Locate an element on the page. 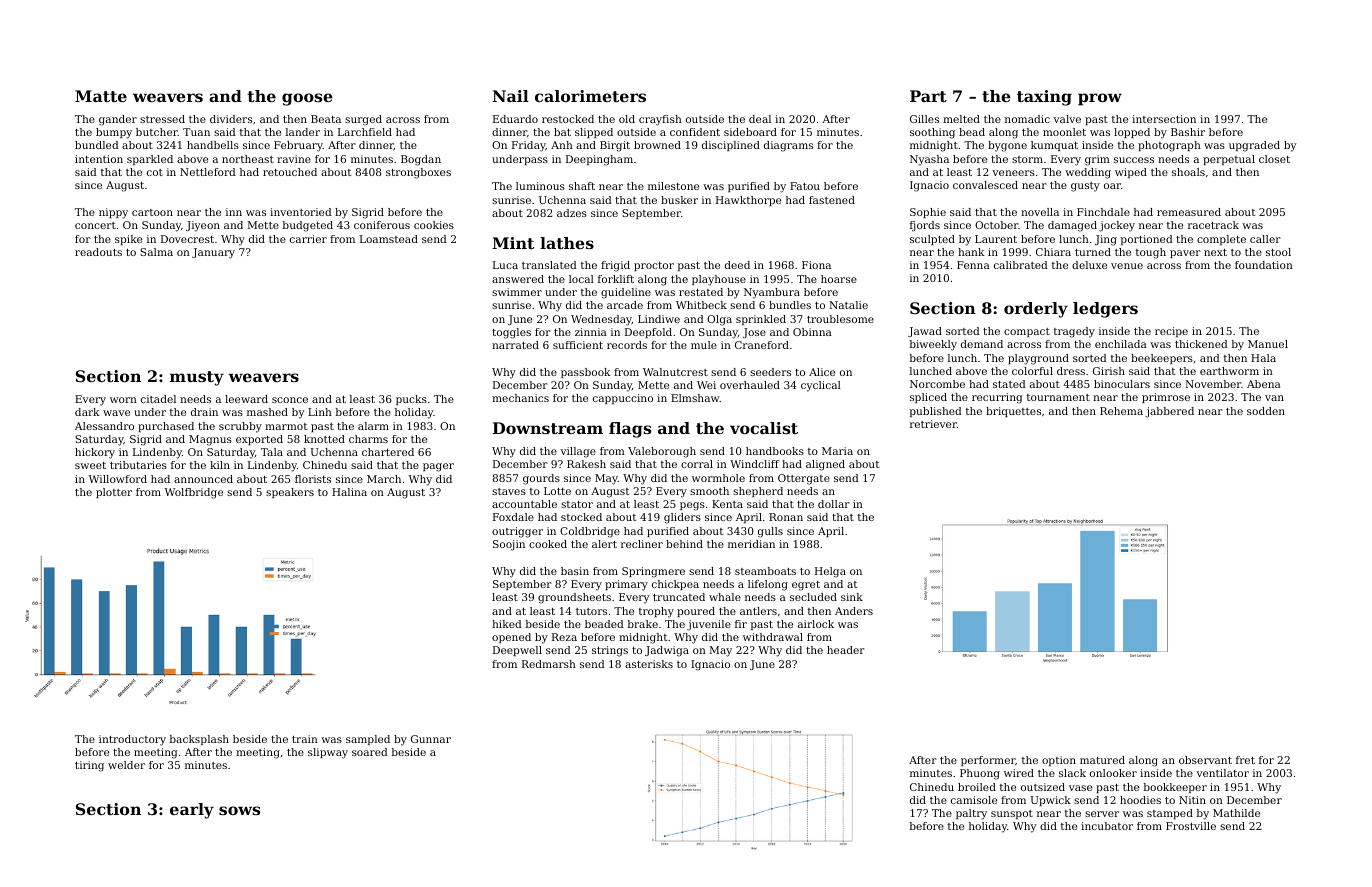  Deepfold is located at coordinates (648, 333).
